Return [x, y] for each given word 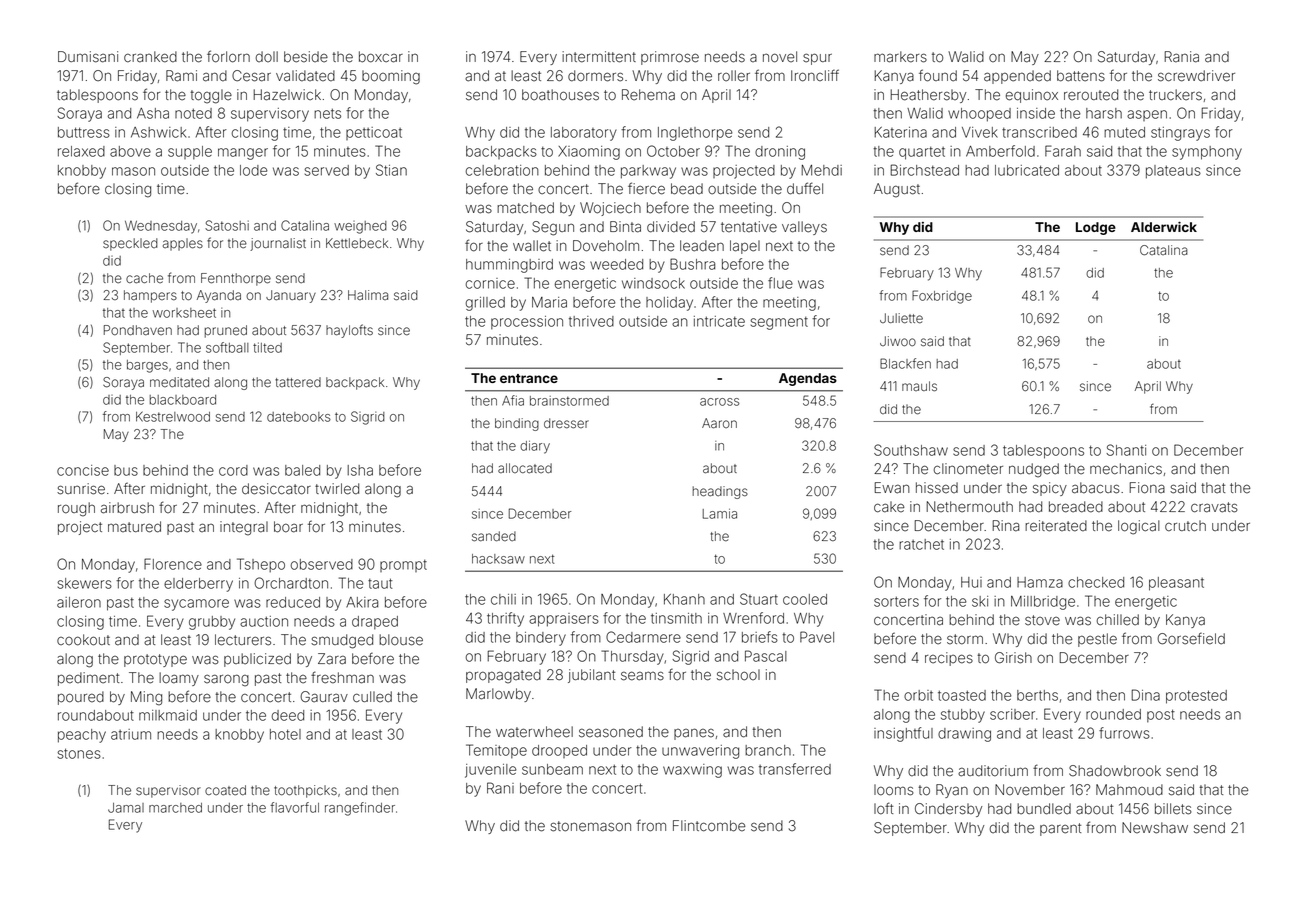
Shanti [1126, 450]
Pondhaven [138, 330]
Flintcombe [709, 826]
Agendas [808, 379]
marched [175, 808]
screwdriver [1196, 76]
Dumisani [88, 57]
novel [780, 57]
